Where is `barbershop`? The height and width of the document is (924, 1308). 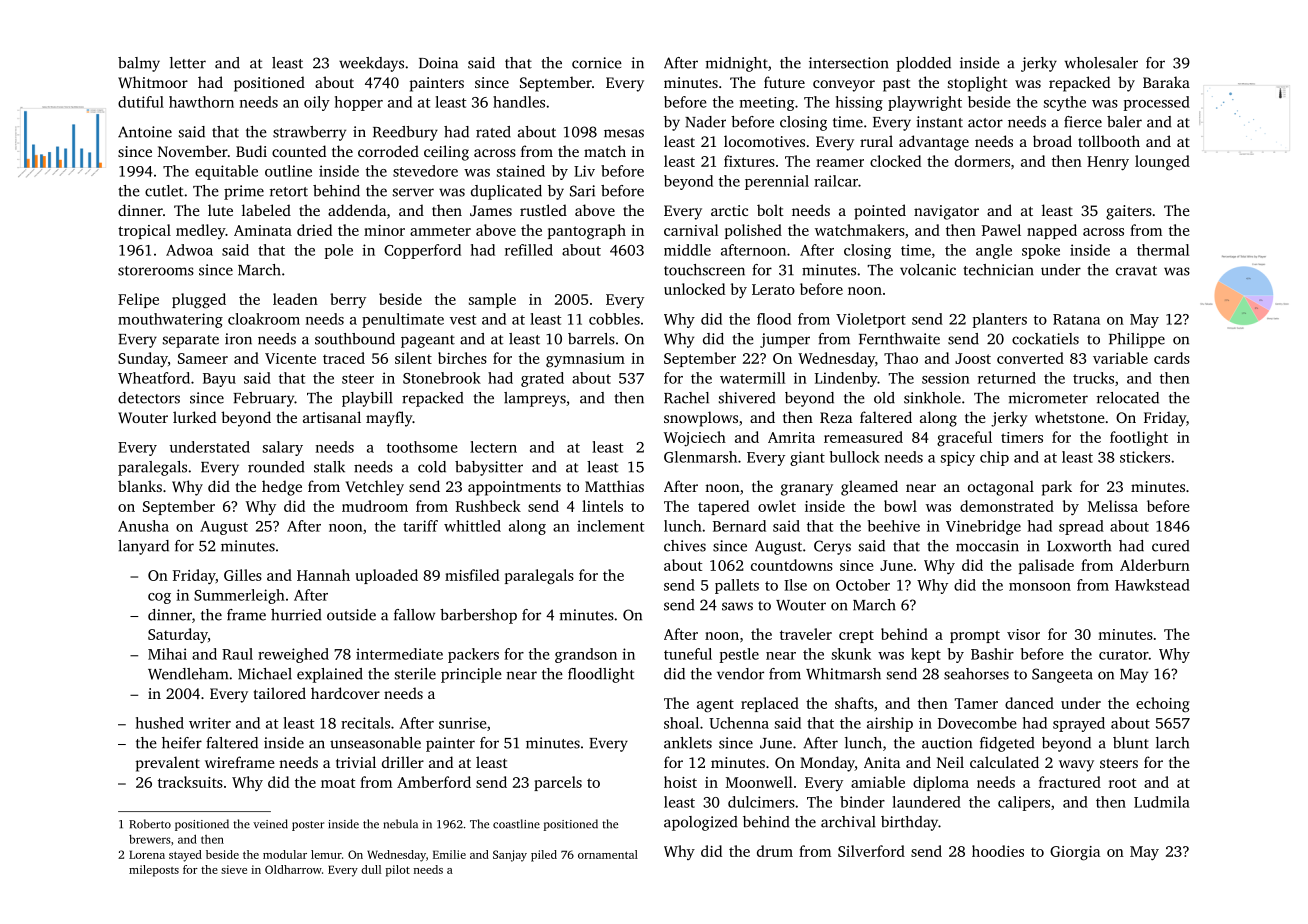
barbershop is located at coordinates (478, 616).
